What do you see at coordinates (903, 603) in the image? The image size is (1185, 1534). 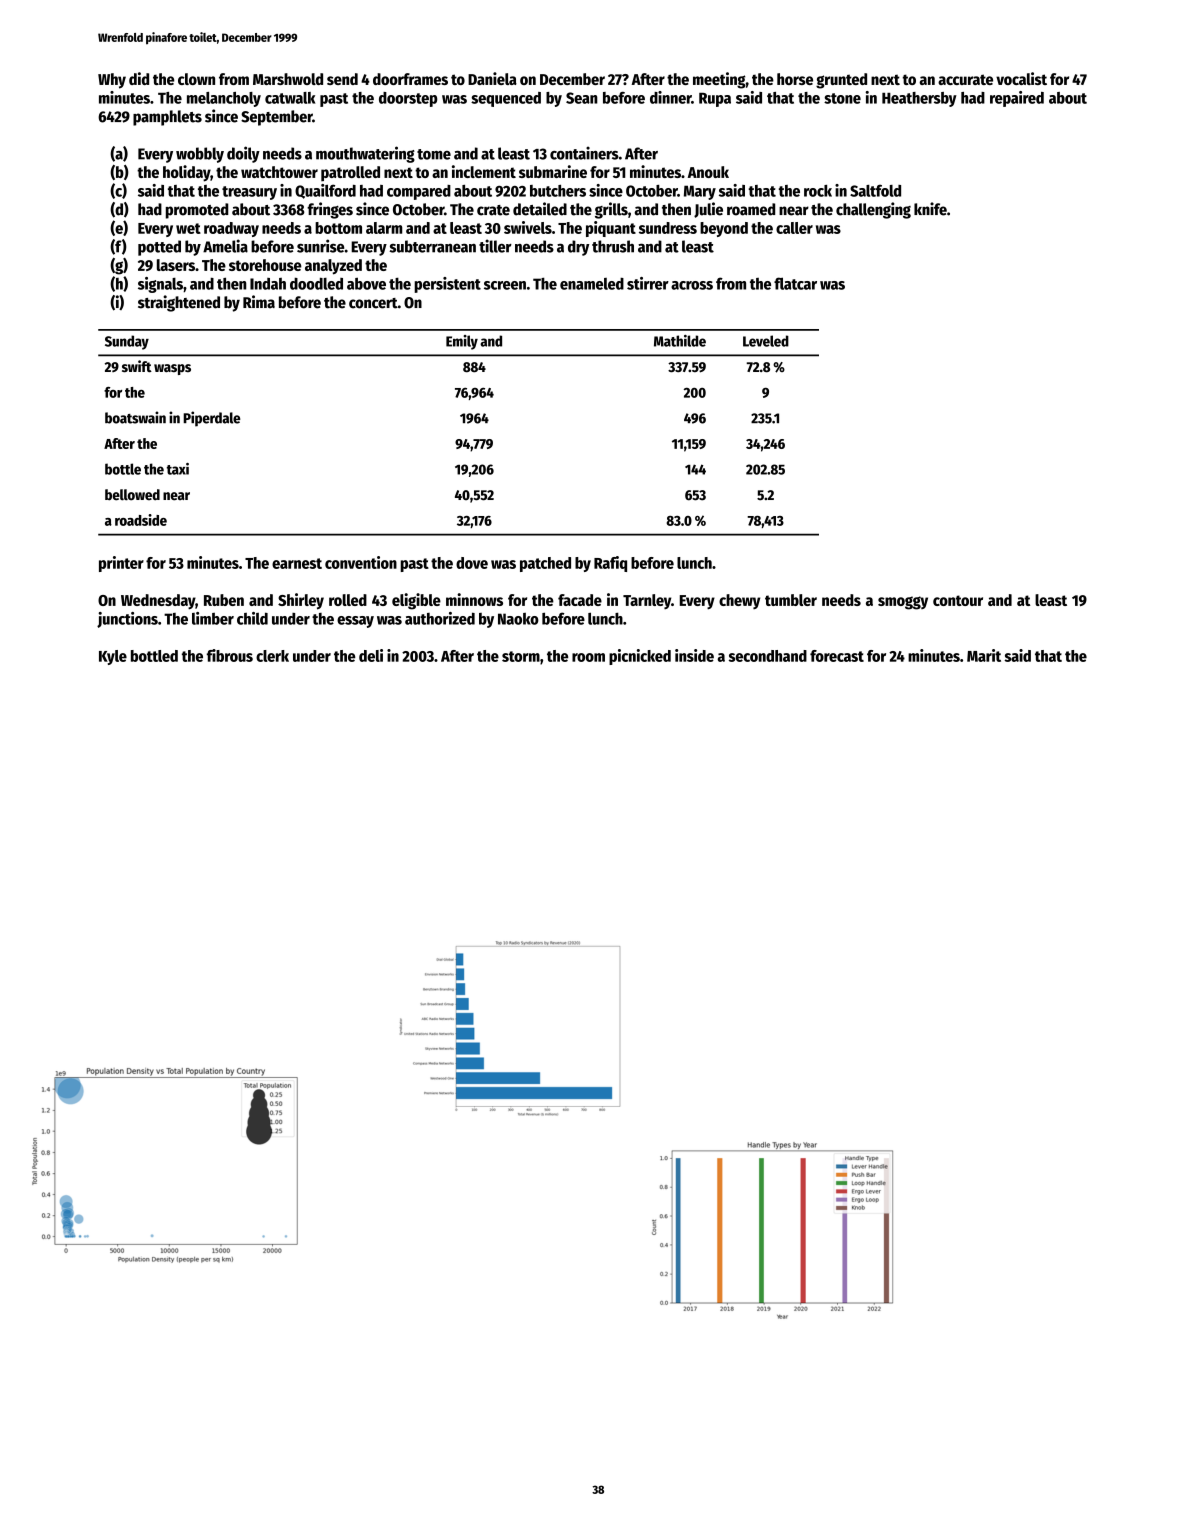 I see `smoggy` at bounding box center [903, 603].
